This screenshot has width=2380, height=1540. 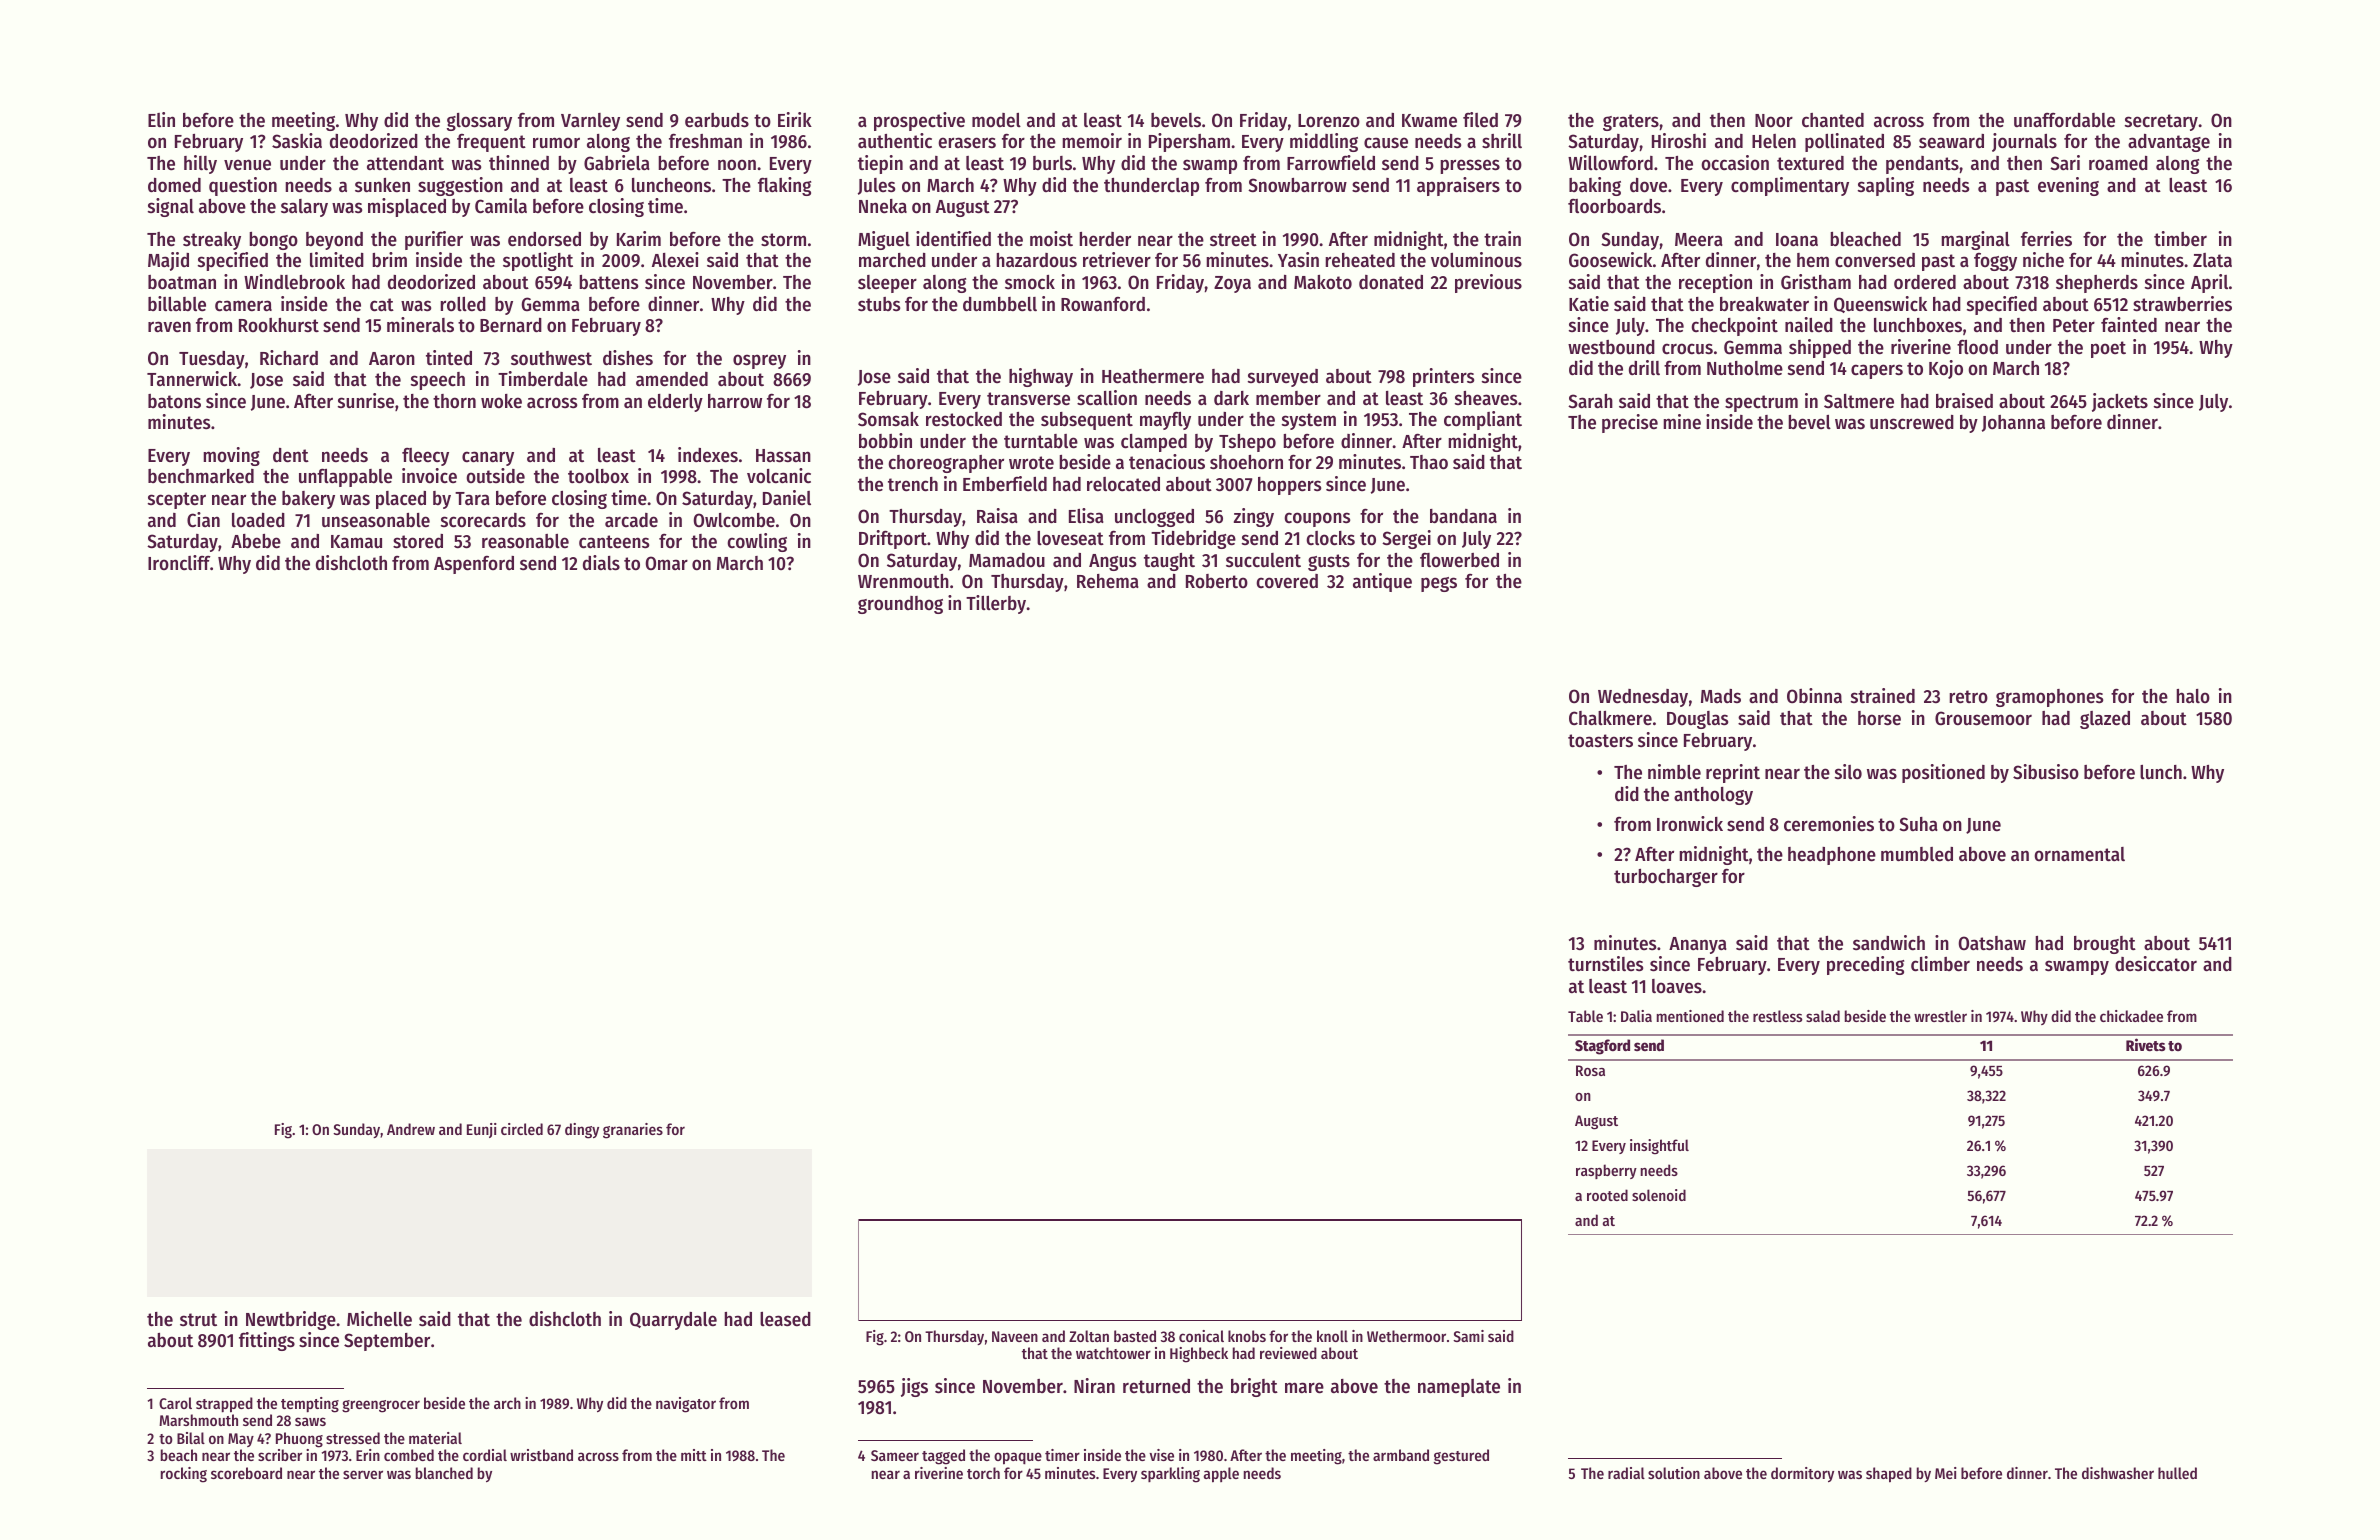 What do you see at coordinates (212, 360) in the screenshot?
I see `Tuesday` at bounding box center [212, 360].
